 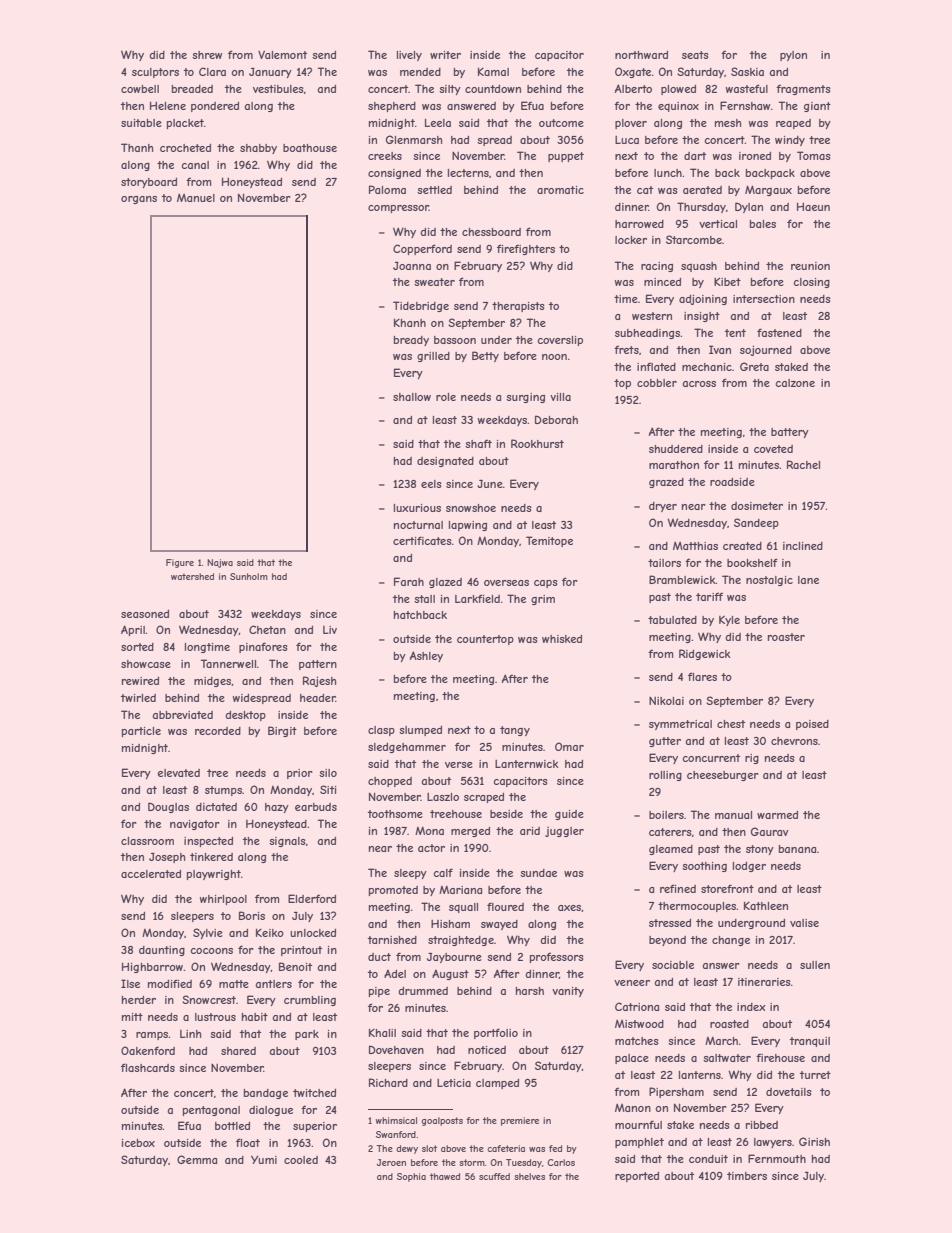 What do you see at coordinates (282, 731) in the image?
I see `Birgit` at bounding box center [282, 731].
